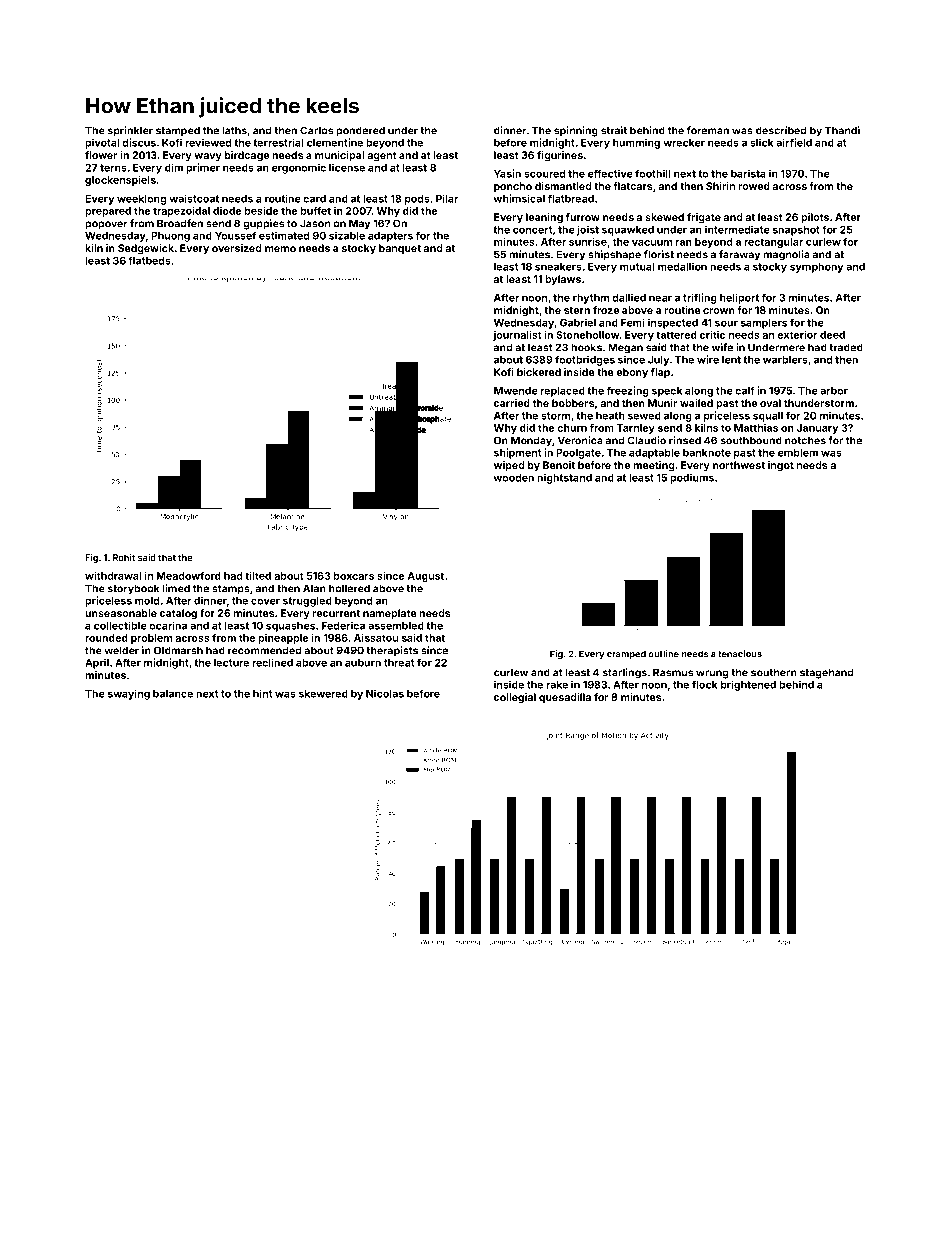 Image resolution: width=952 pixels, height=1233 pixels. What do you see at coordinates (745, 390) in the screenshot?
I see `calf` at bounding box center [745, 390].
